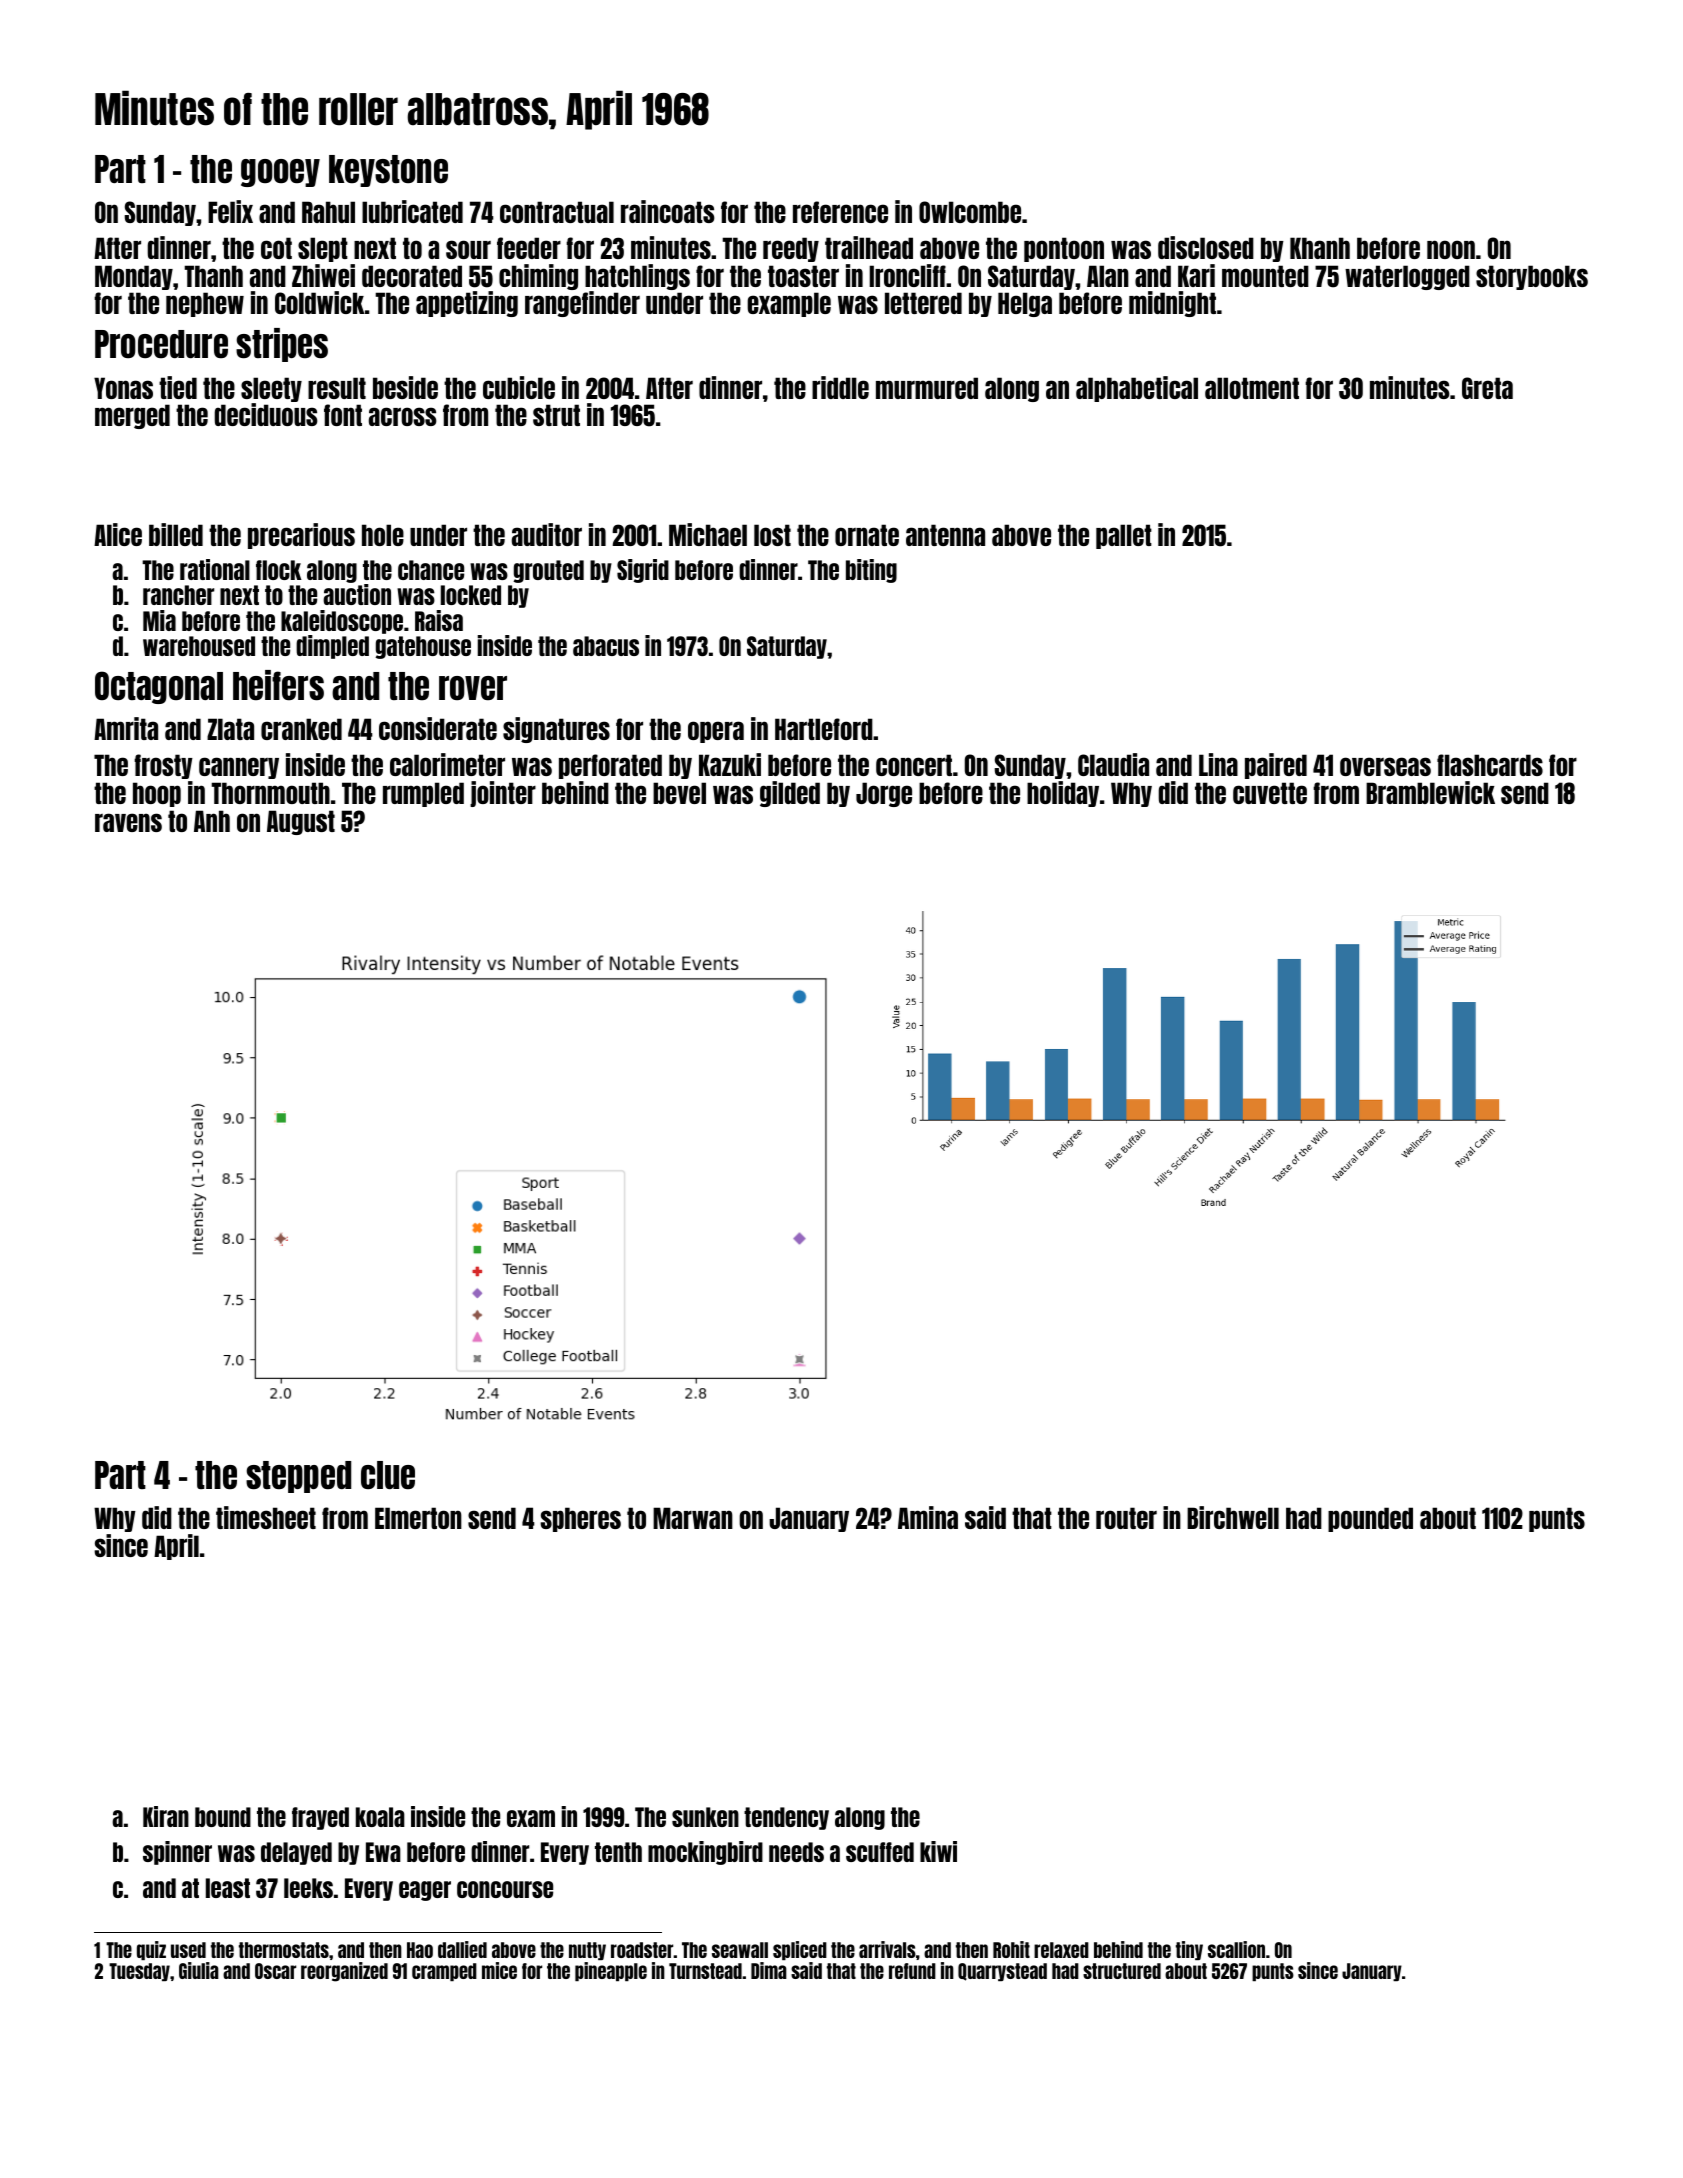 The image size is (1683, 2178). Describe the element at coordinates (679, 793) in the screenshot. I see `bevel` at that location.
